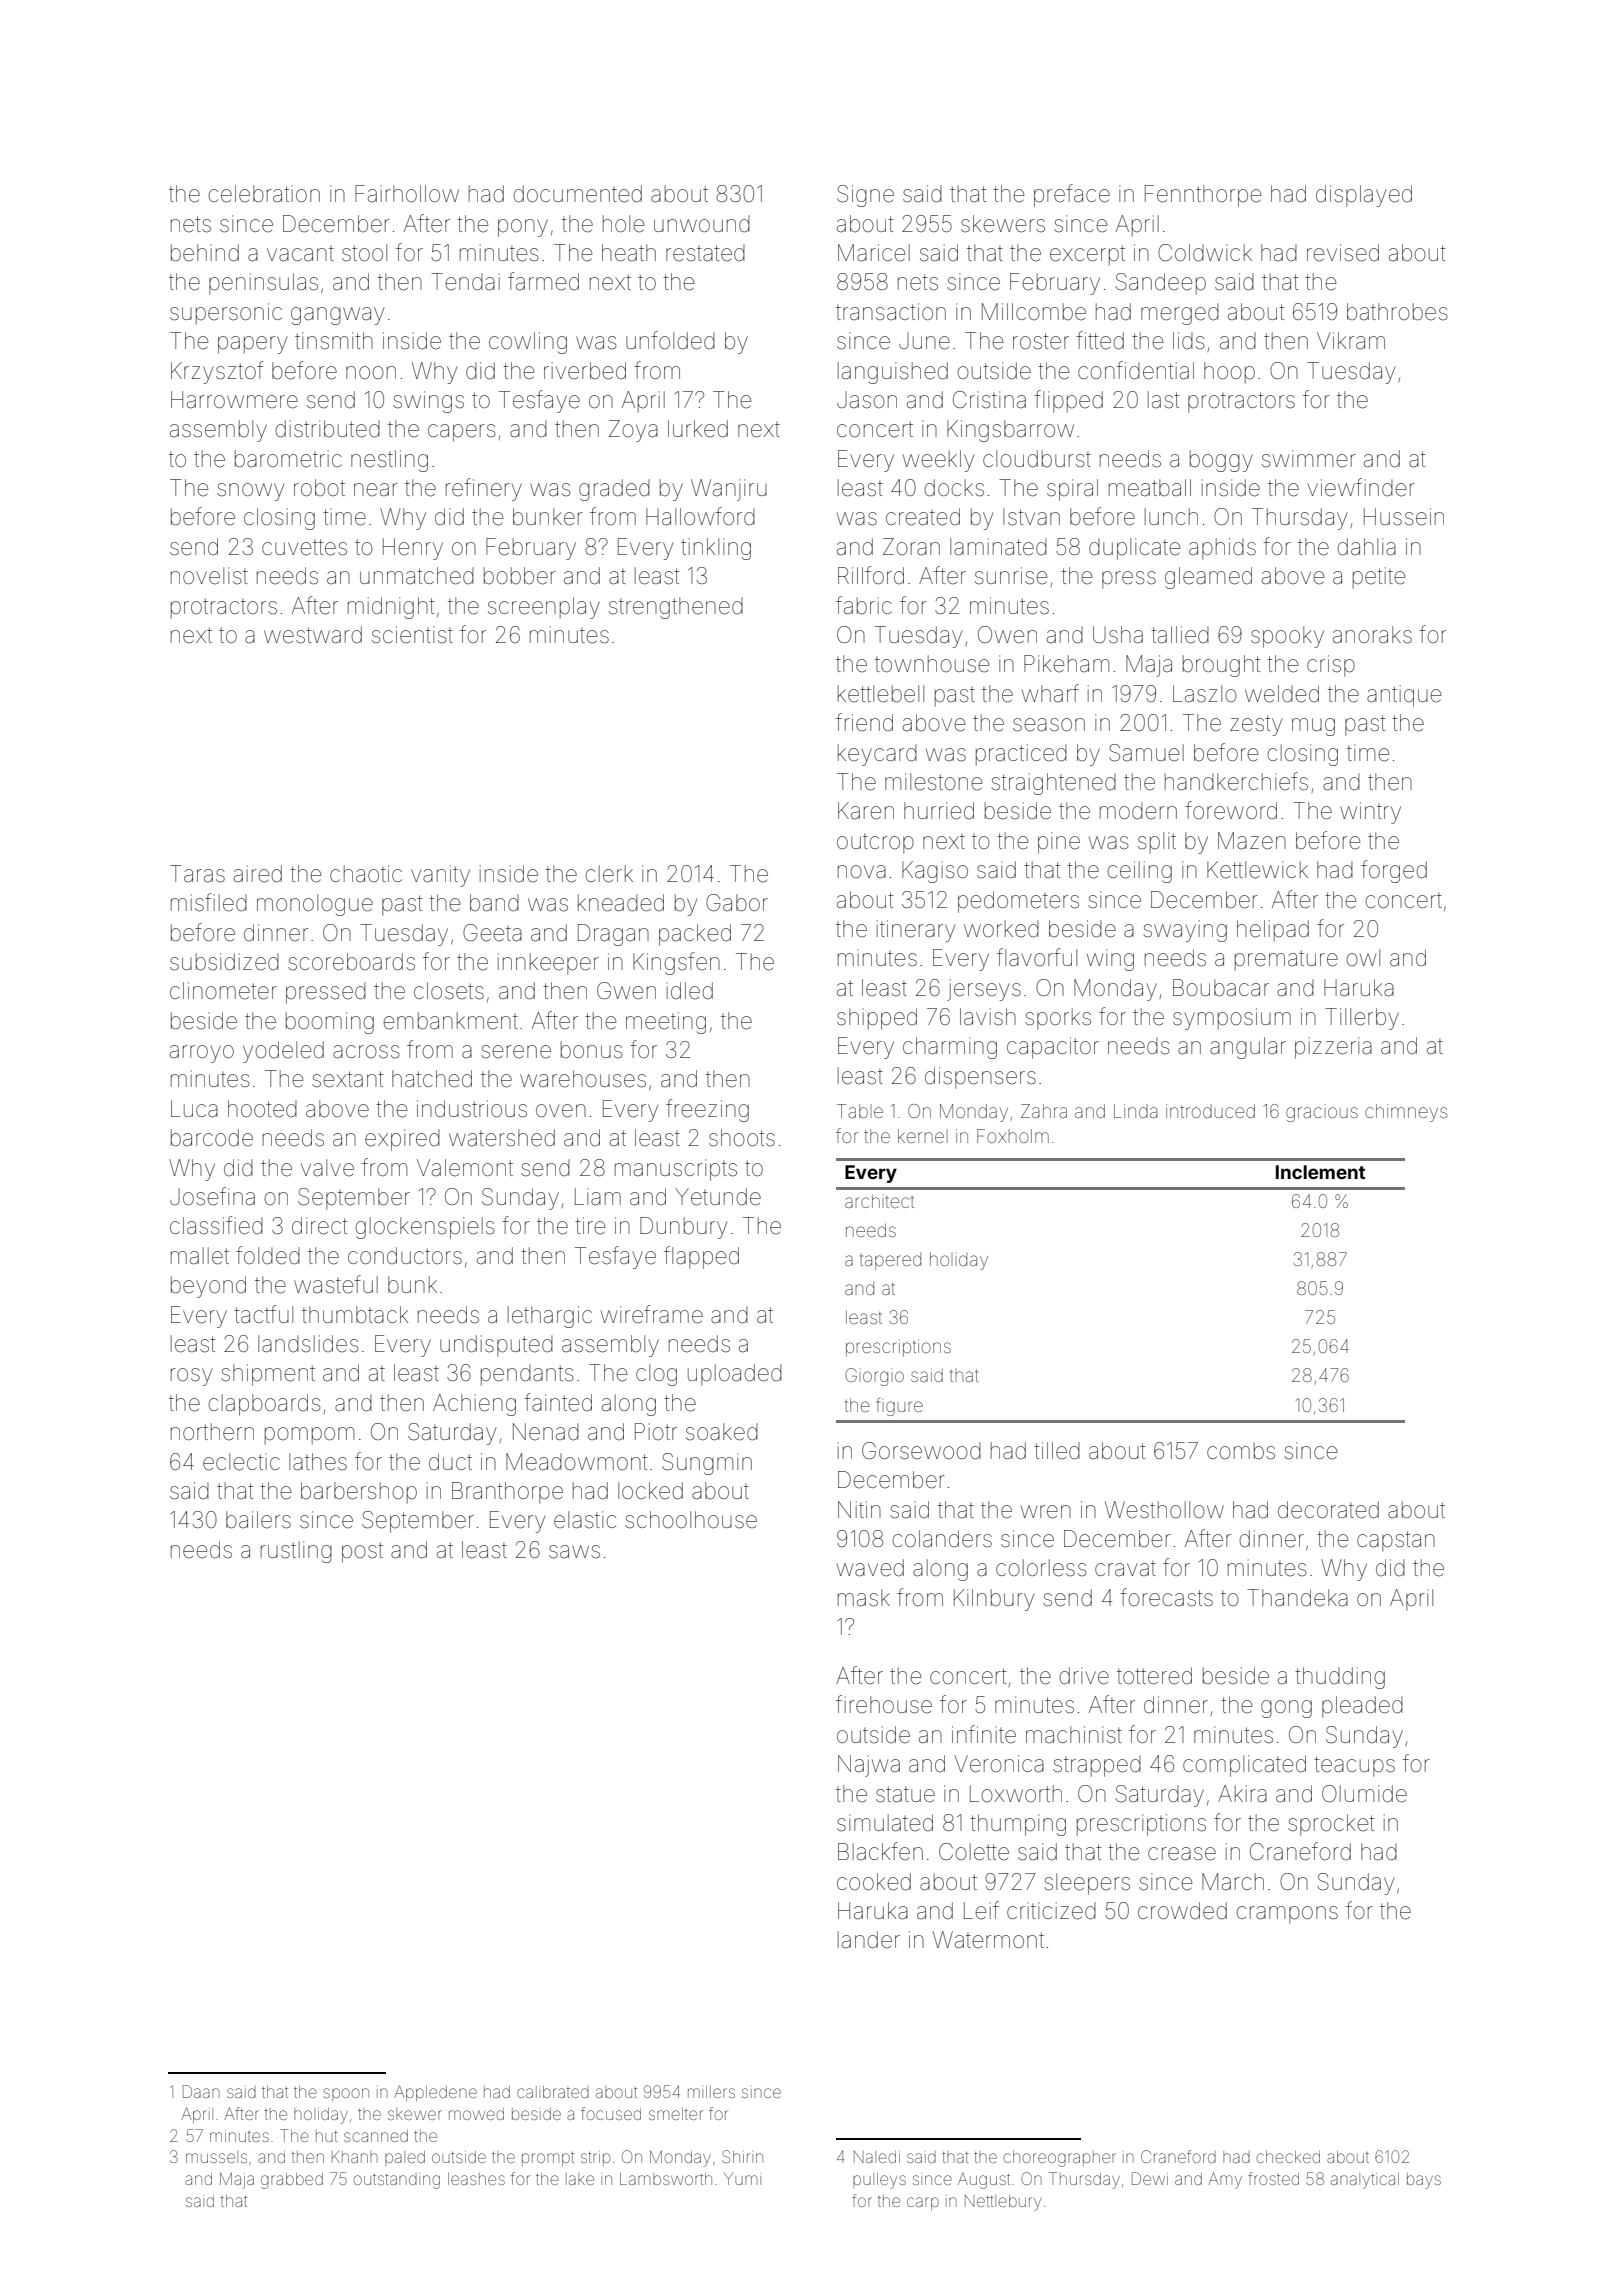  Describe the element at coordinates (870, 1568) in the screenshot. I see `waved` at that location.
